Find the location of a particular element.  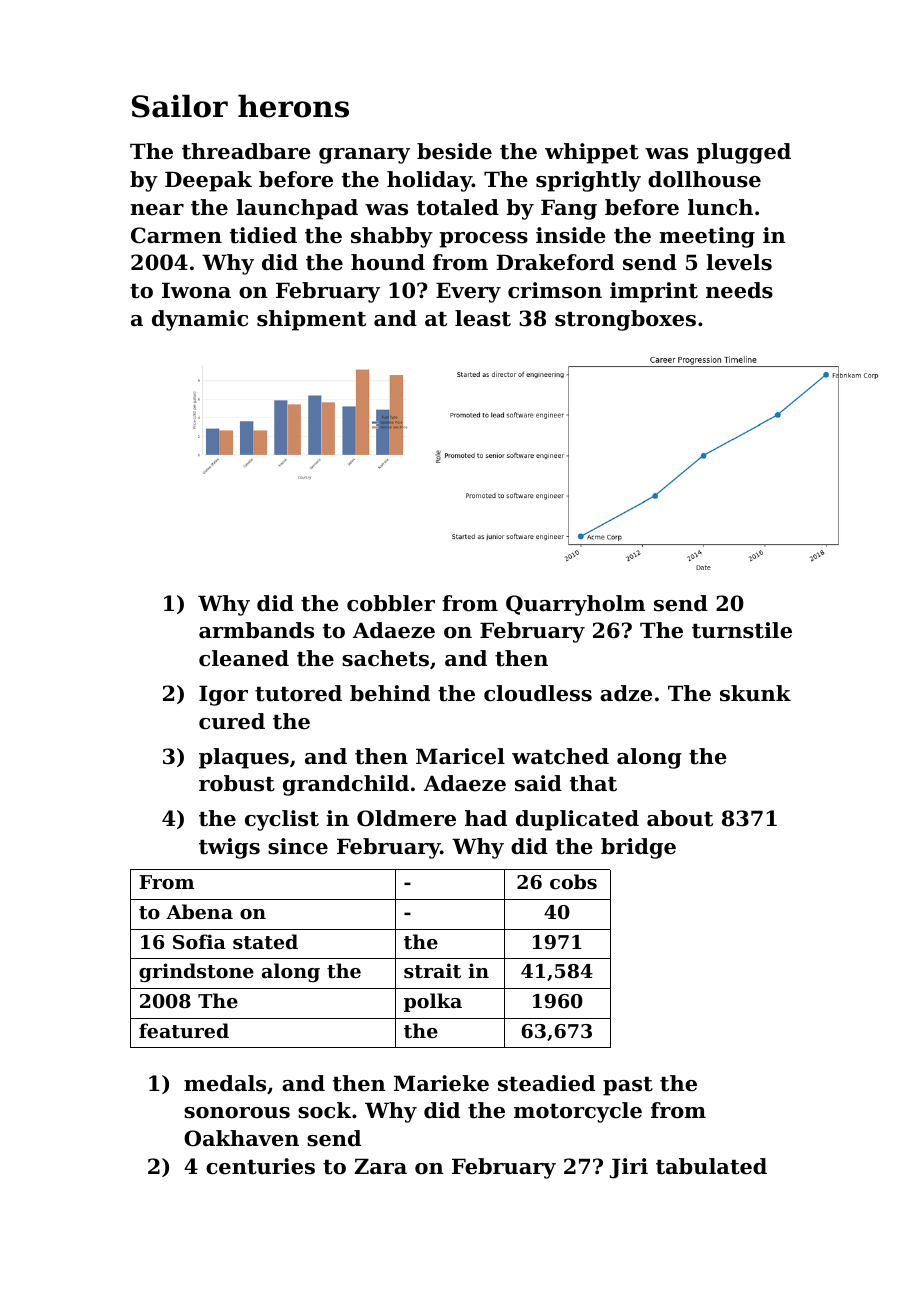

whippet is located at coordinates (592, 153).
